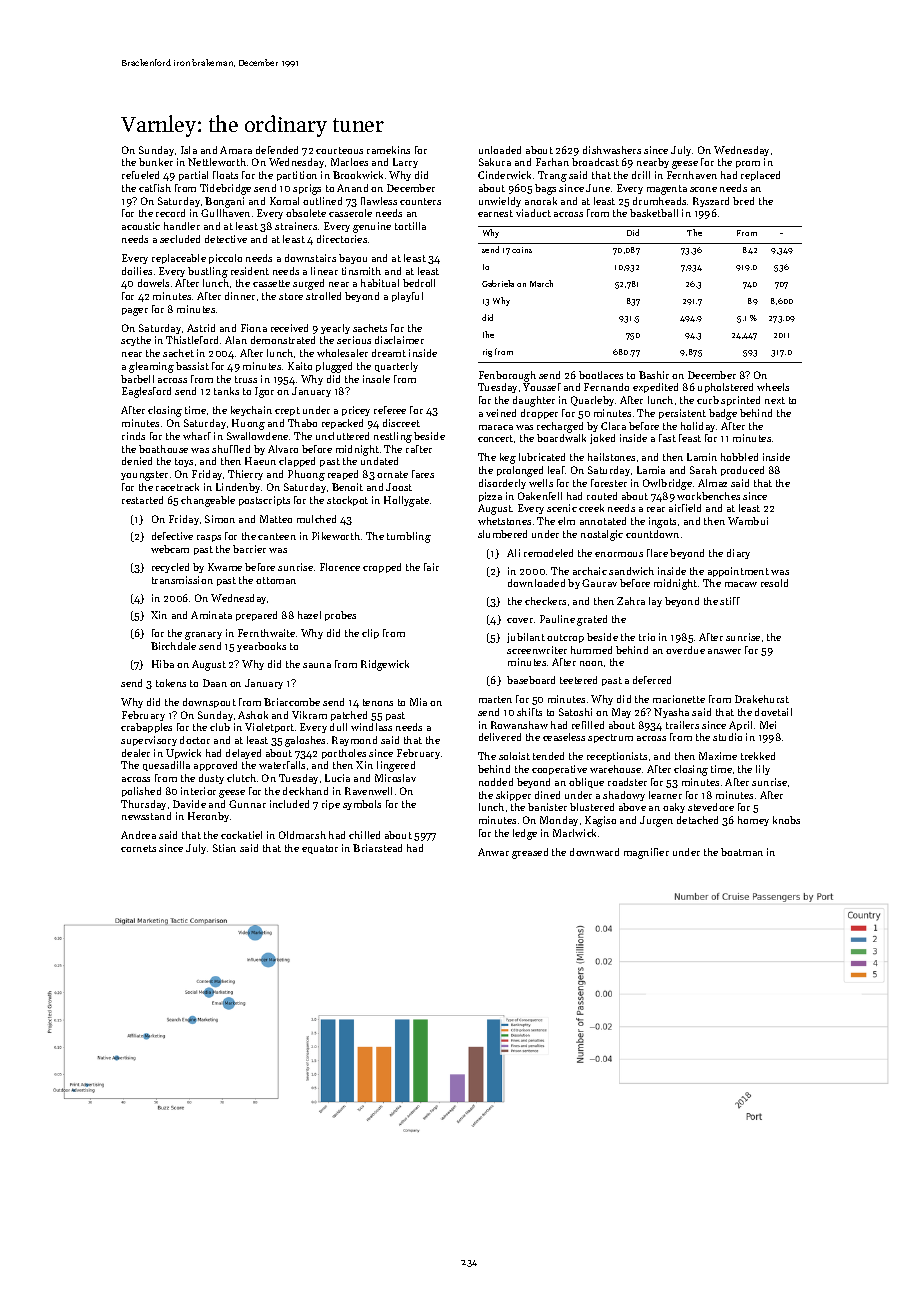  Describe the element at coordinates (748, 521) in the screenshot. I see `Wambui` at that location.
